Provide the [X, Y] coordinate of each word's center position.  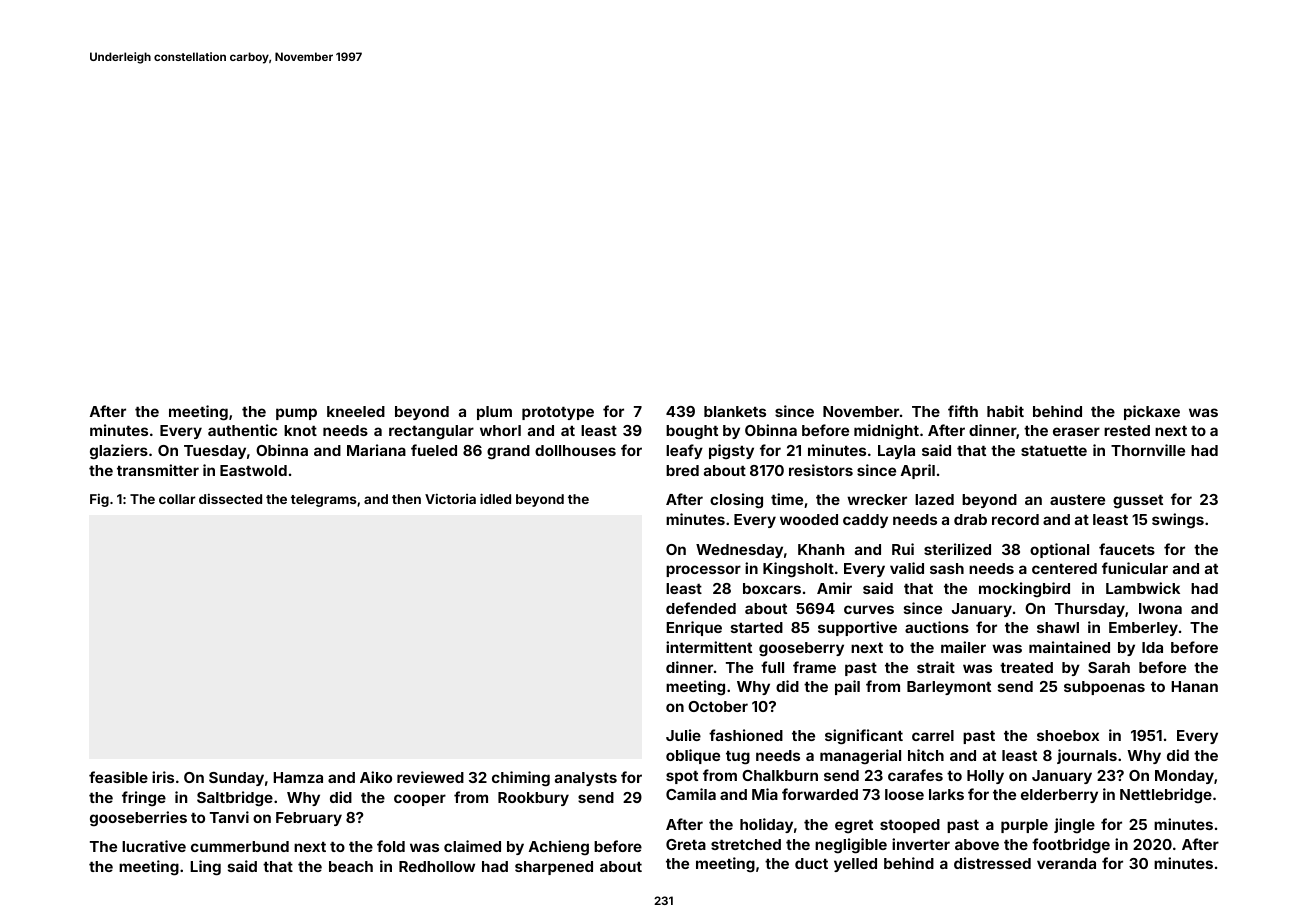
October [718, 706]
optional [1059, 550]
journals [1087, 756]
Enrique [694, 628]
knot [300, 430]
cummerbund [240, 846]
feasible [118, 777]
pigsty [731, 451]
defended [701, 608]
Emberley [1143, 629]
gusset [1138, 502]
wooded [809, 519]
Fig [99, 500]
